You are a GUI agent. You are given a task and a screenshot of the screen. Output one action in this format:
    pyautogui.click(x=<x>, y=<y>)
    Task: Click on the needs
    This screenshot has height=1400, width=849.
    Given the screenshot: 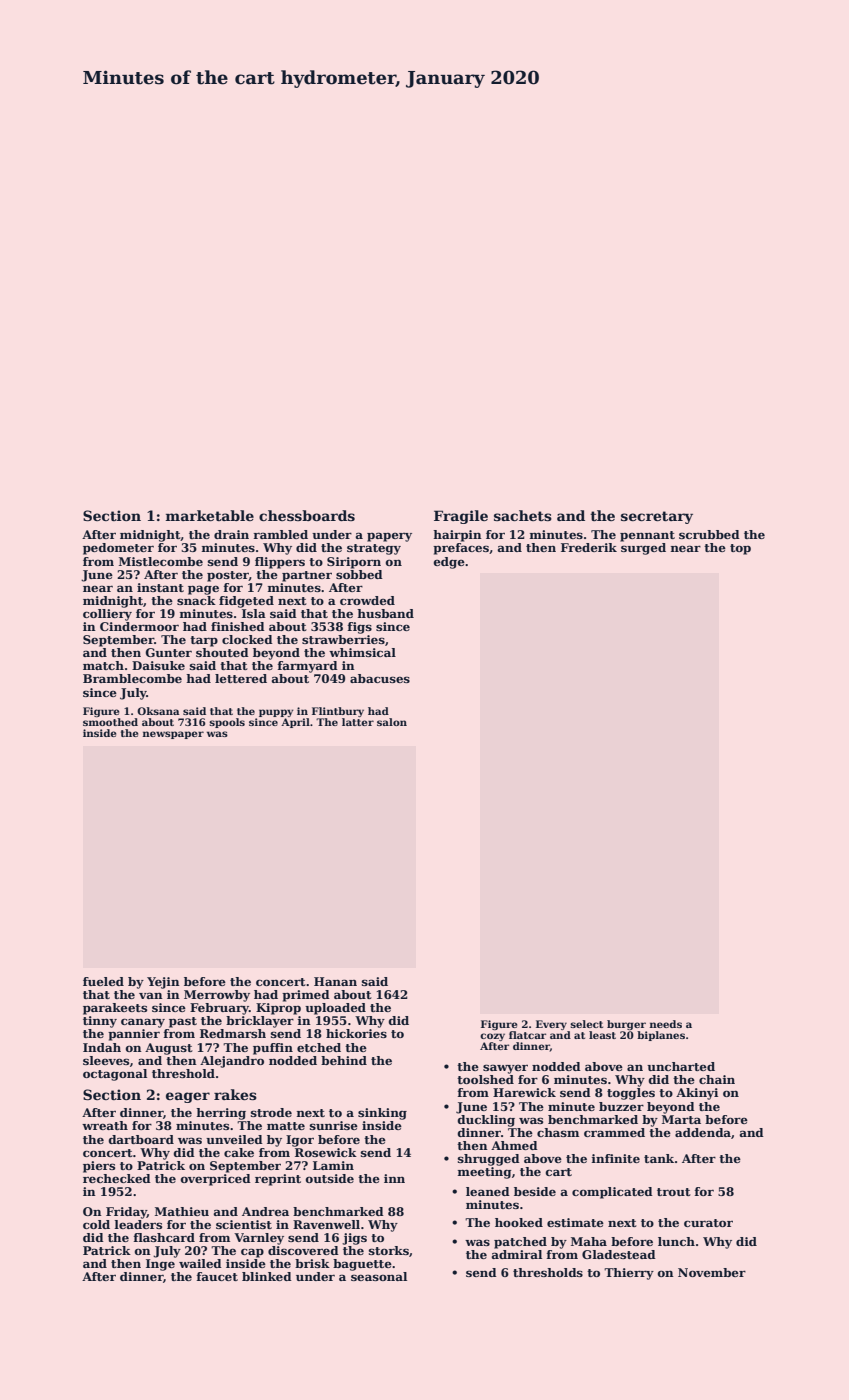 What is the action you would take?
    pyautogui.click(x=665, y=1024)
